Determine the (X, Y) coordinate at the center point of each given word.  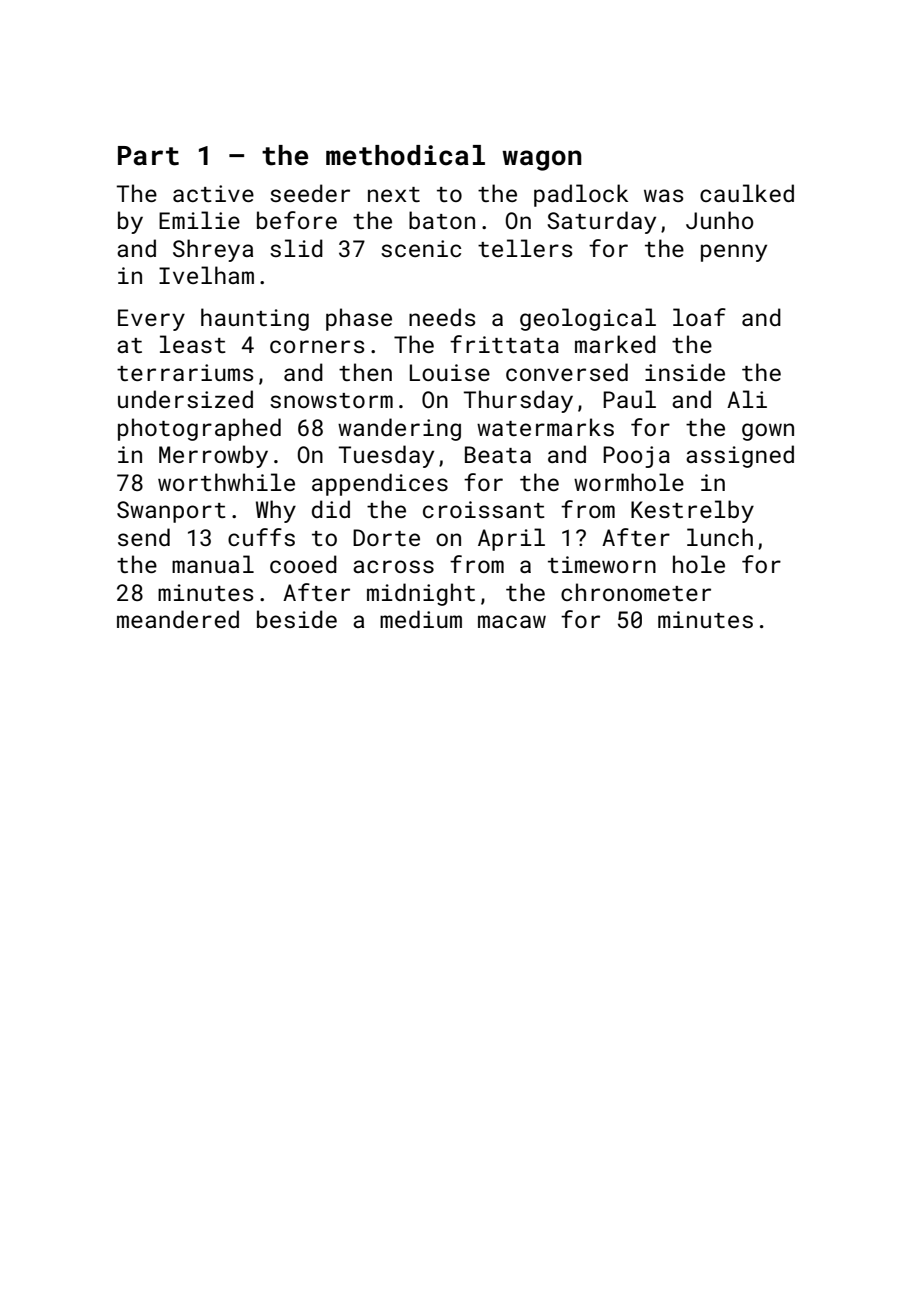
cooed (303, 564)
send (144, 537)
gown (768, 432)
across (393, 566)
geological (588, 319)
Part (148, 156)
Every (151, 320)
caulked (747, 193)
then (365, 372)
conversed (567, 372)
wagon (542, 160)
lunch (720, 537)
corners (317, 346)
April (511, 539)
